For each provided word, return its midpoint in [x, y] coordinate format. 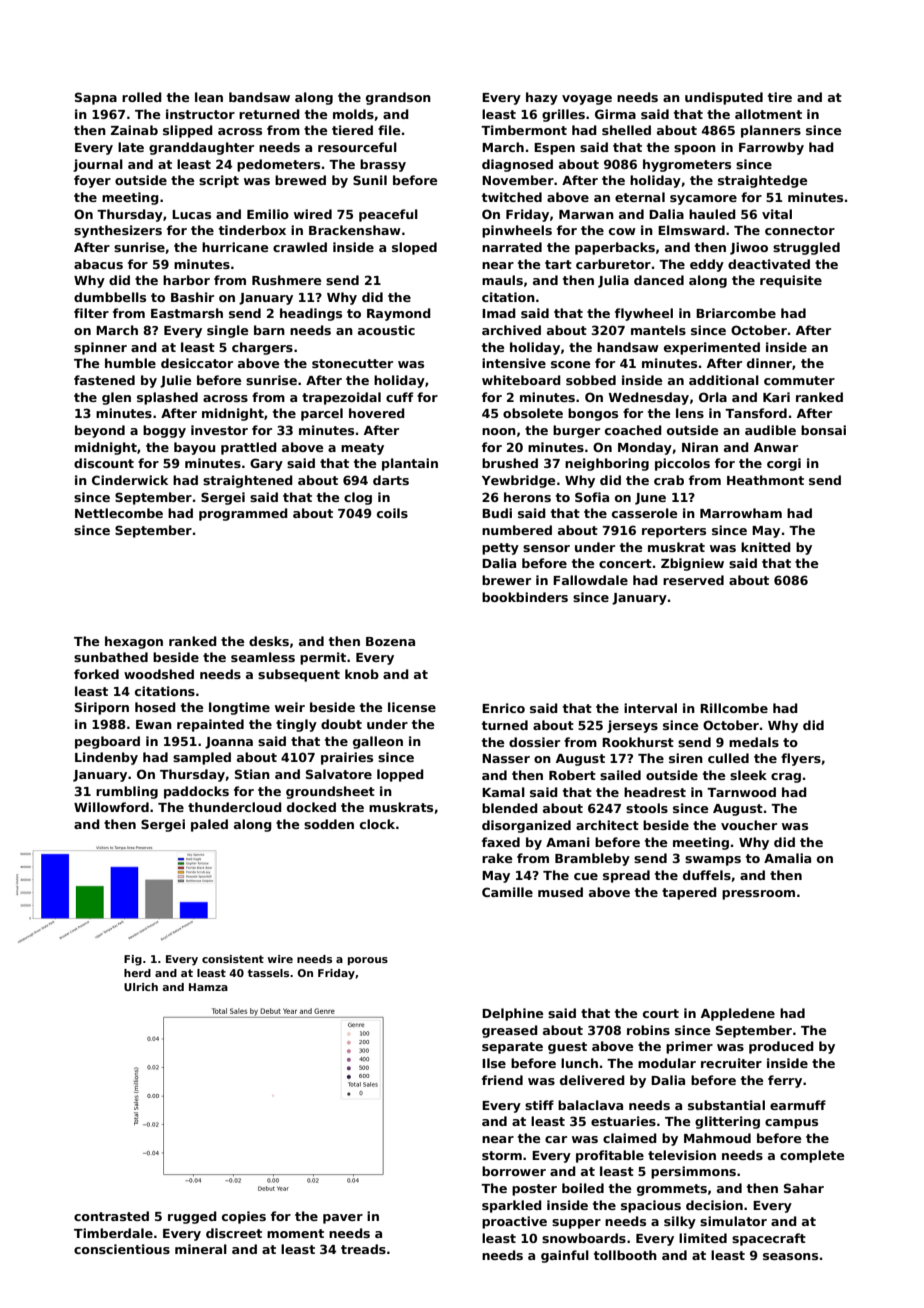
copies [244, 1217]
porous [368, 961]
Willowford [111, 807]
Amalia [787, 858]
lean [209, 97]
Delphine [513, 1014]
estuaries [623, 1121]
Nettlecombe [119, 513]
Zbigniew [692, 564]
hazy [542, 98]
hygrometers [687, 165]
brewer [506, 580]
